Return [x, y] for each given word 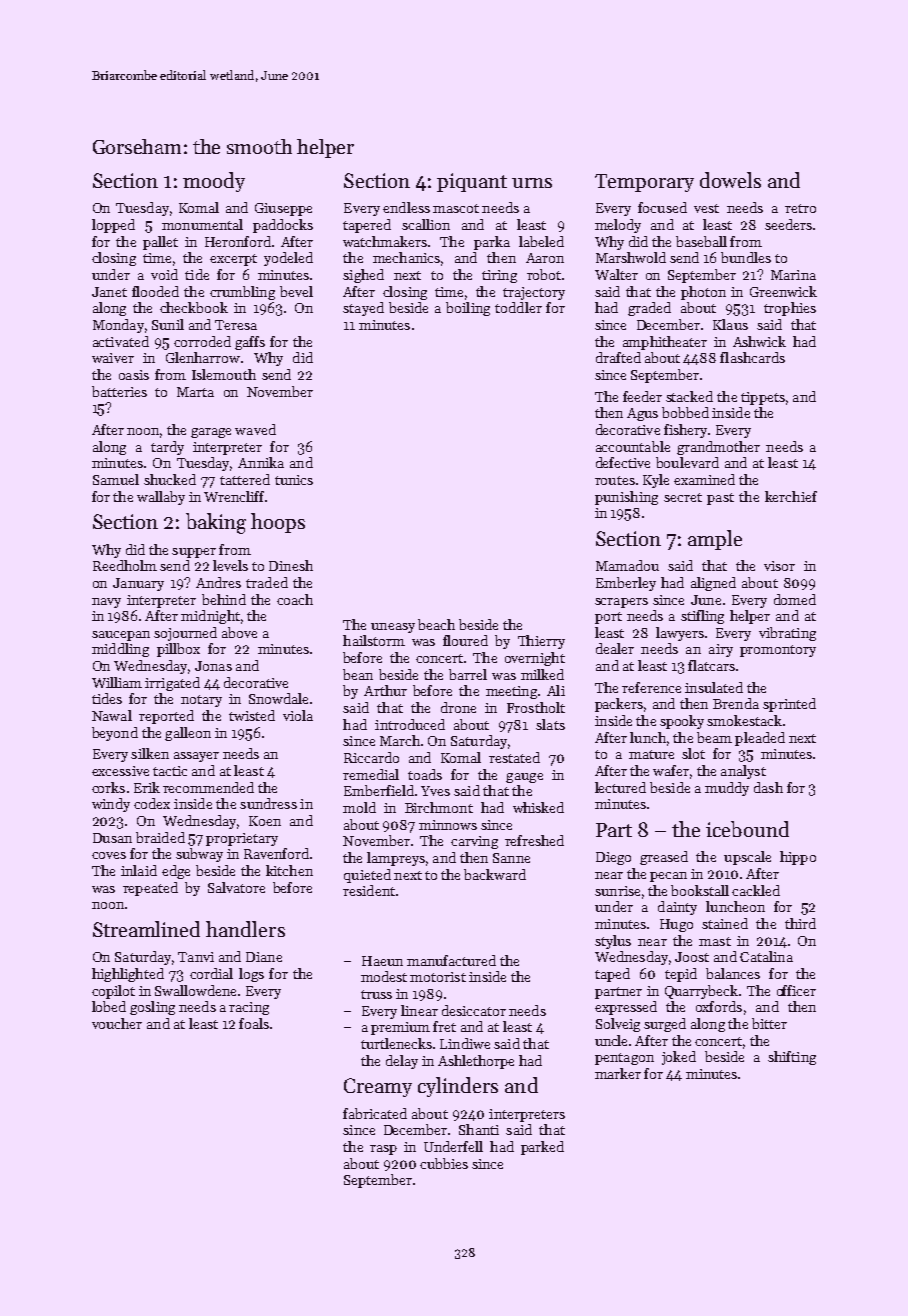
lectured [620, 787]
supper [194, 553]
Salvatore [236, 887]
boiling [468, 309]
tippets [763, 398]
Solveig [618, 1025]
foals [254, 1023]
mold [359, 807]
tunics [294, 480]
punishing [626, 498]
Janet [109, 292]
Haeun [382, 961]
